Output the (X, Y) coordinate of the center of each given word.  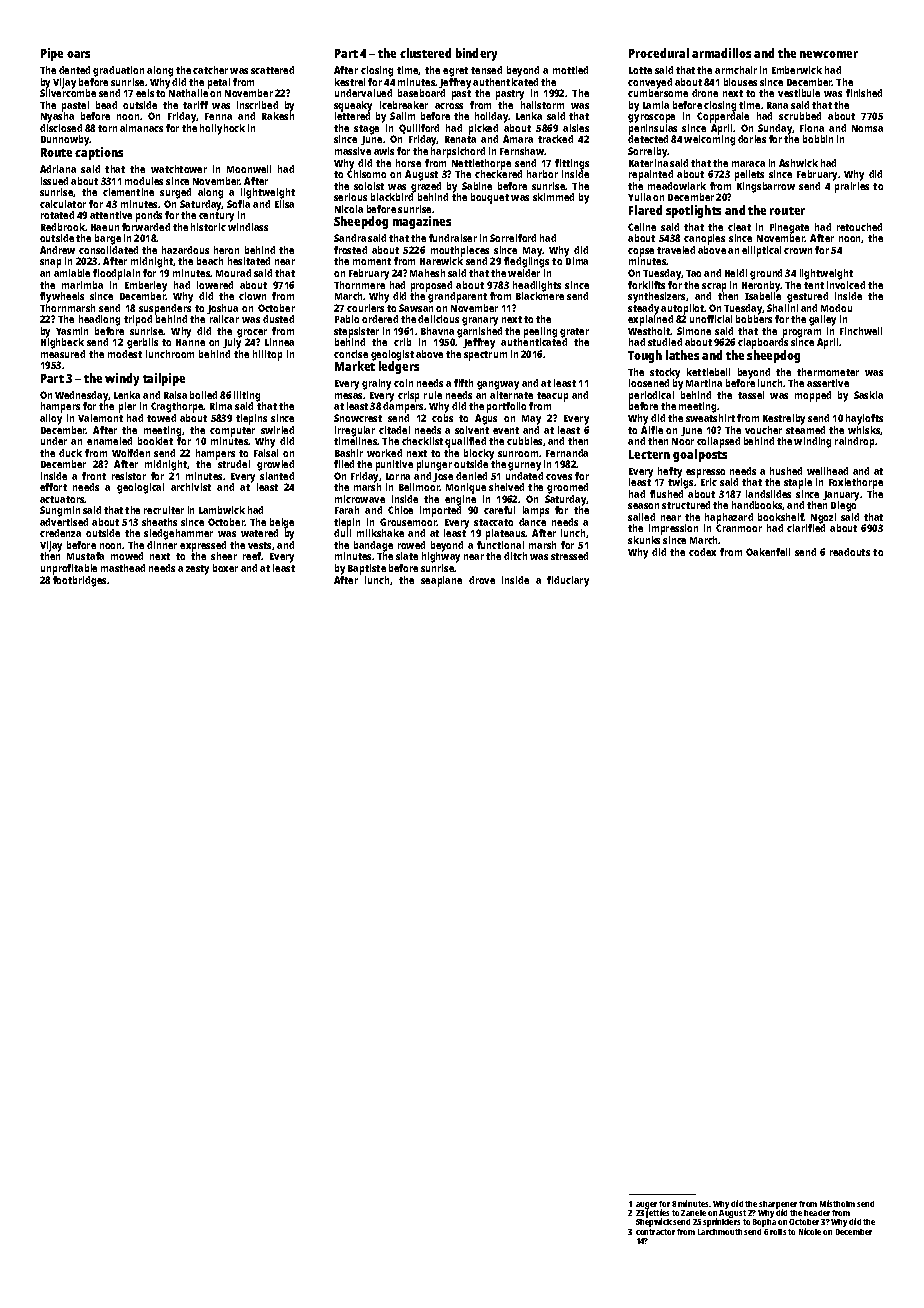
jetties (657, 1214)
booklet (155, 441)
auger (646, 1205)
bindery (476, 54)
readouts (850, 552)
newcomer (829, 54)
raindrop (854, 442)
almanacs (141, 128)
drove (482, 580)
